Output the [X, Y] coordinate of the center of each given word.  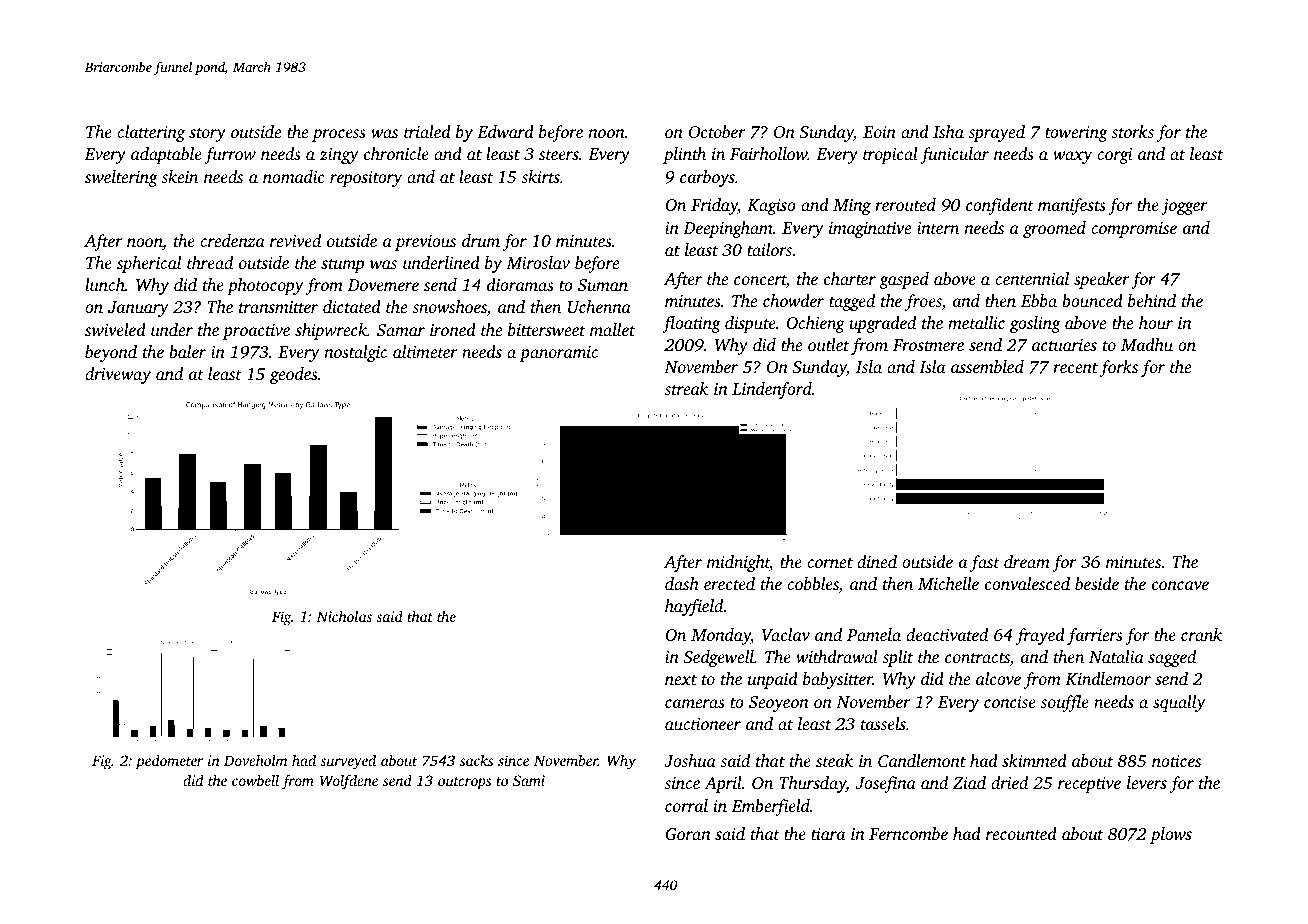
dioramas [520, 284]
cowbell [255, 780]
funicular [954, 155]
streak [686, 388]
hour [1156, 322]
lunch [105, 284]
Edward [505, 131]
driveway [118, 375]
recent [1075, 368]
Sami [529, 780]
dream [1027, 561]
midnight [738, 563]
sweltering [121, 178]
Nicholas [344, 616]
